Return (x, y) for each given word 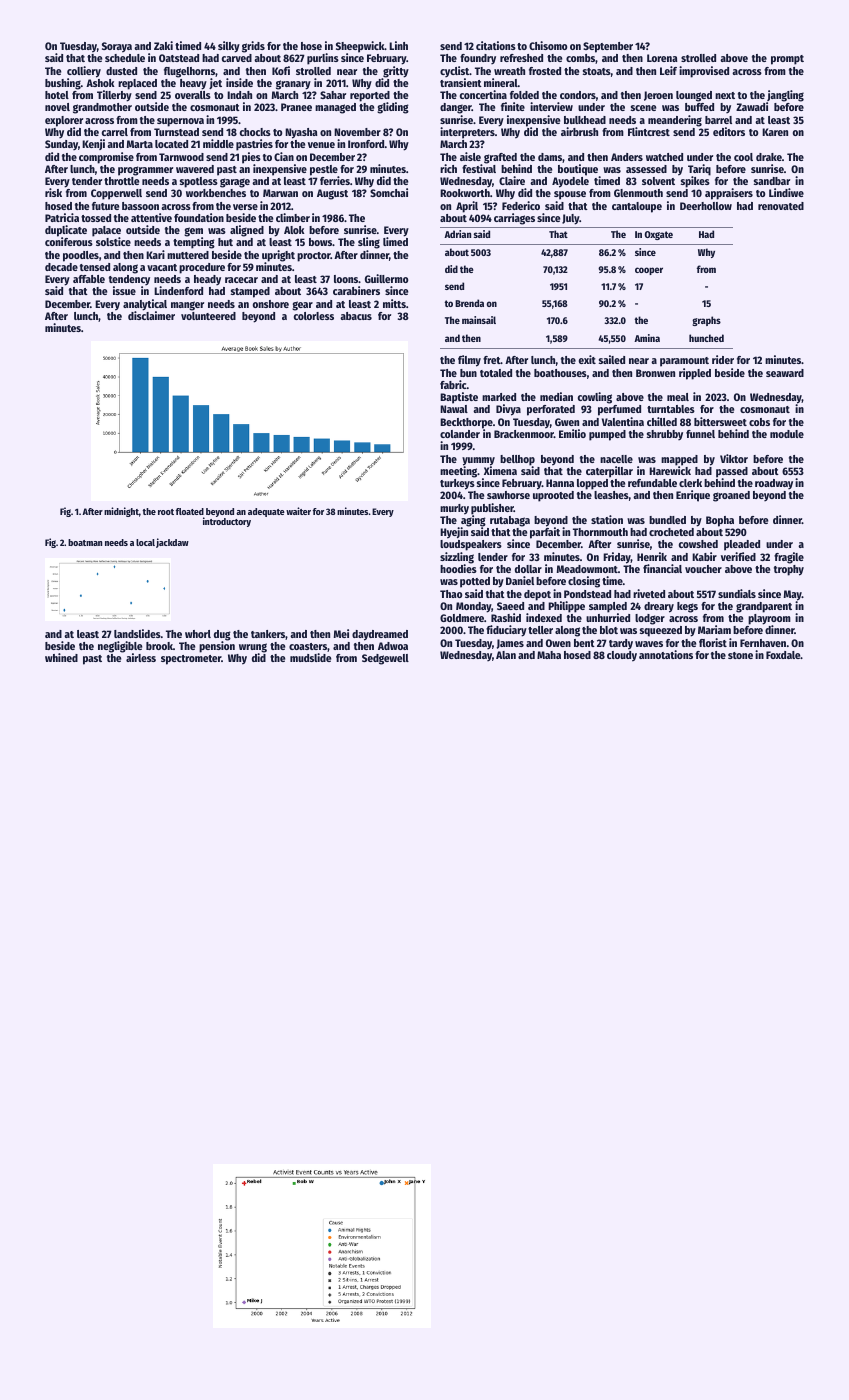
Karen (775, 132)
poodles (81, 256)
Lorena (662, 58)
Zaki (163, 45)
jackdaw (172, 543)
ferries (335, 180)
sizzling (457, 558)
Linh (398, 45)
